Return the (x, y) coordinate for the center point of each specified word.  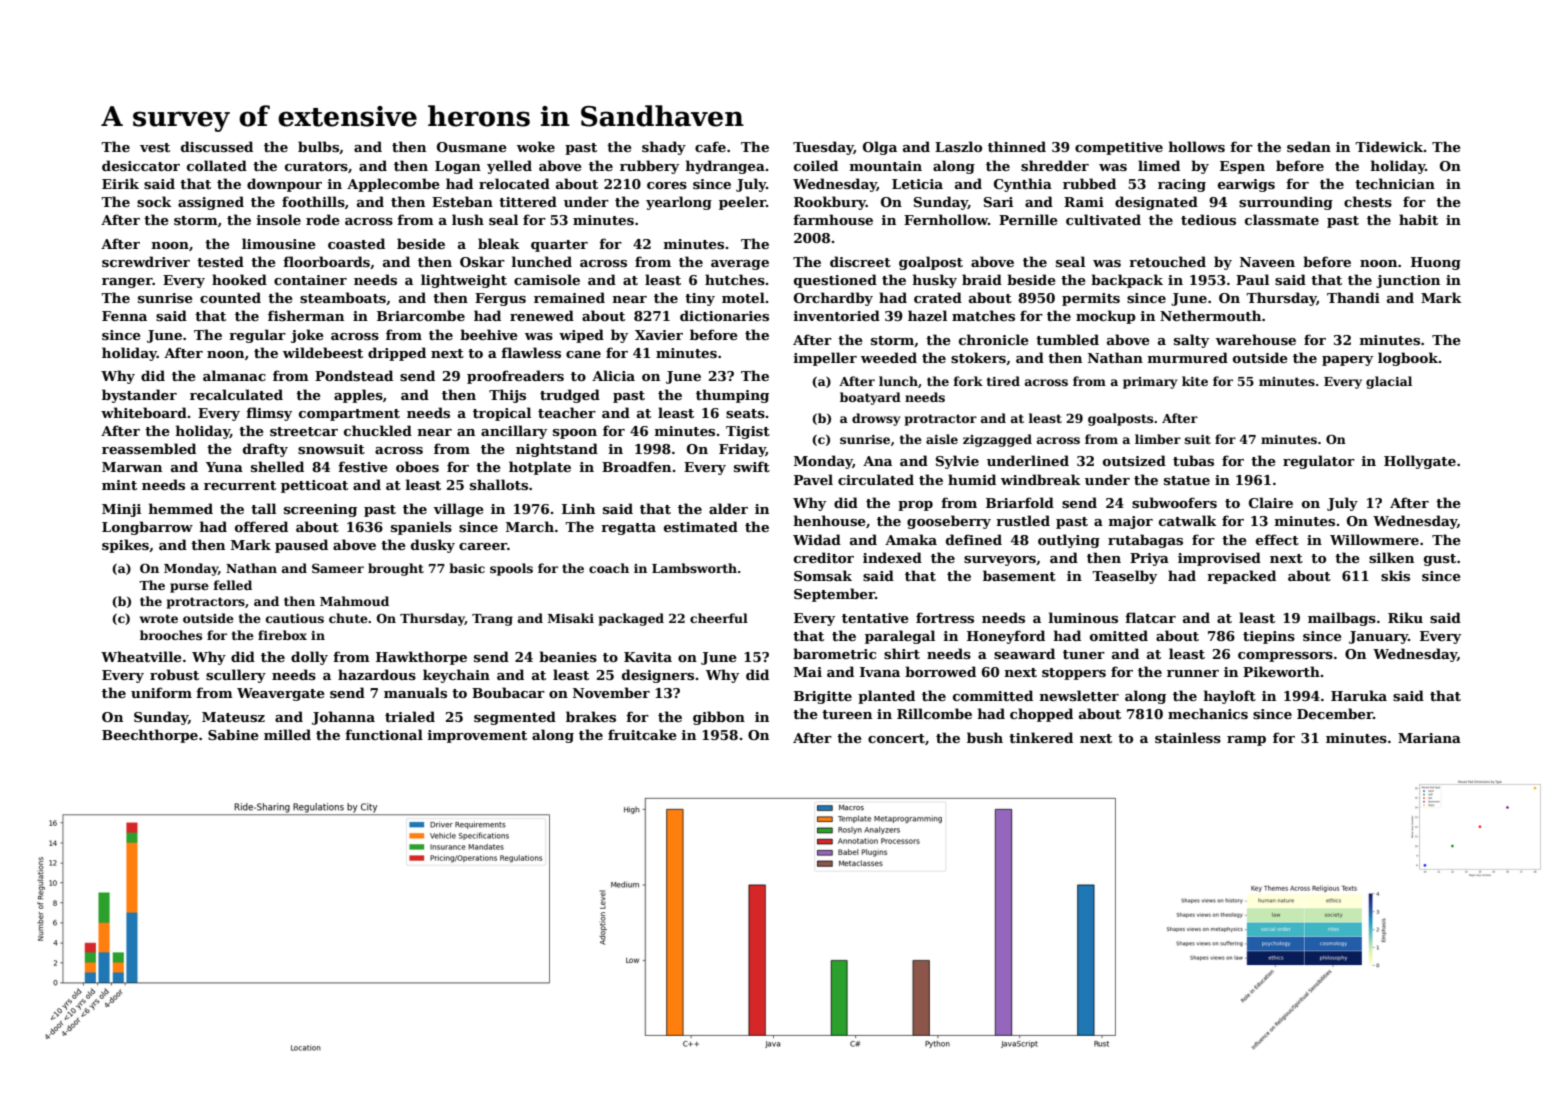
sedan (1309, 146)
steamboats (343, 297)
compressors (1285, 657)
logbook (1408, 359)
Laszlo (958, 146)
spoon (575, 434)
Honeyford (1006, 637)
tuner (1084, 654)
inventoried (836, 315)
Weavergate (281, 694)
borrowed (940, 671)
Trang (492, 620)
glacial (1389, 382)
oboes (417, 466)
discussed (217, 146)
